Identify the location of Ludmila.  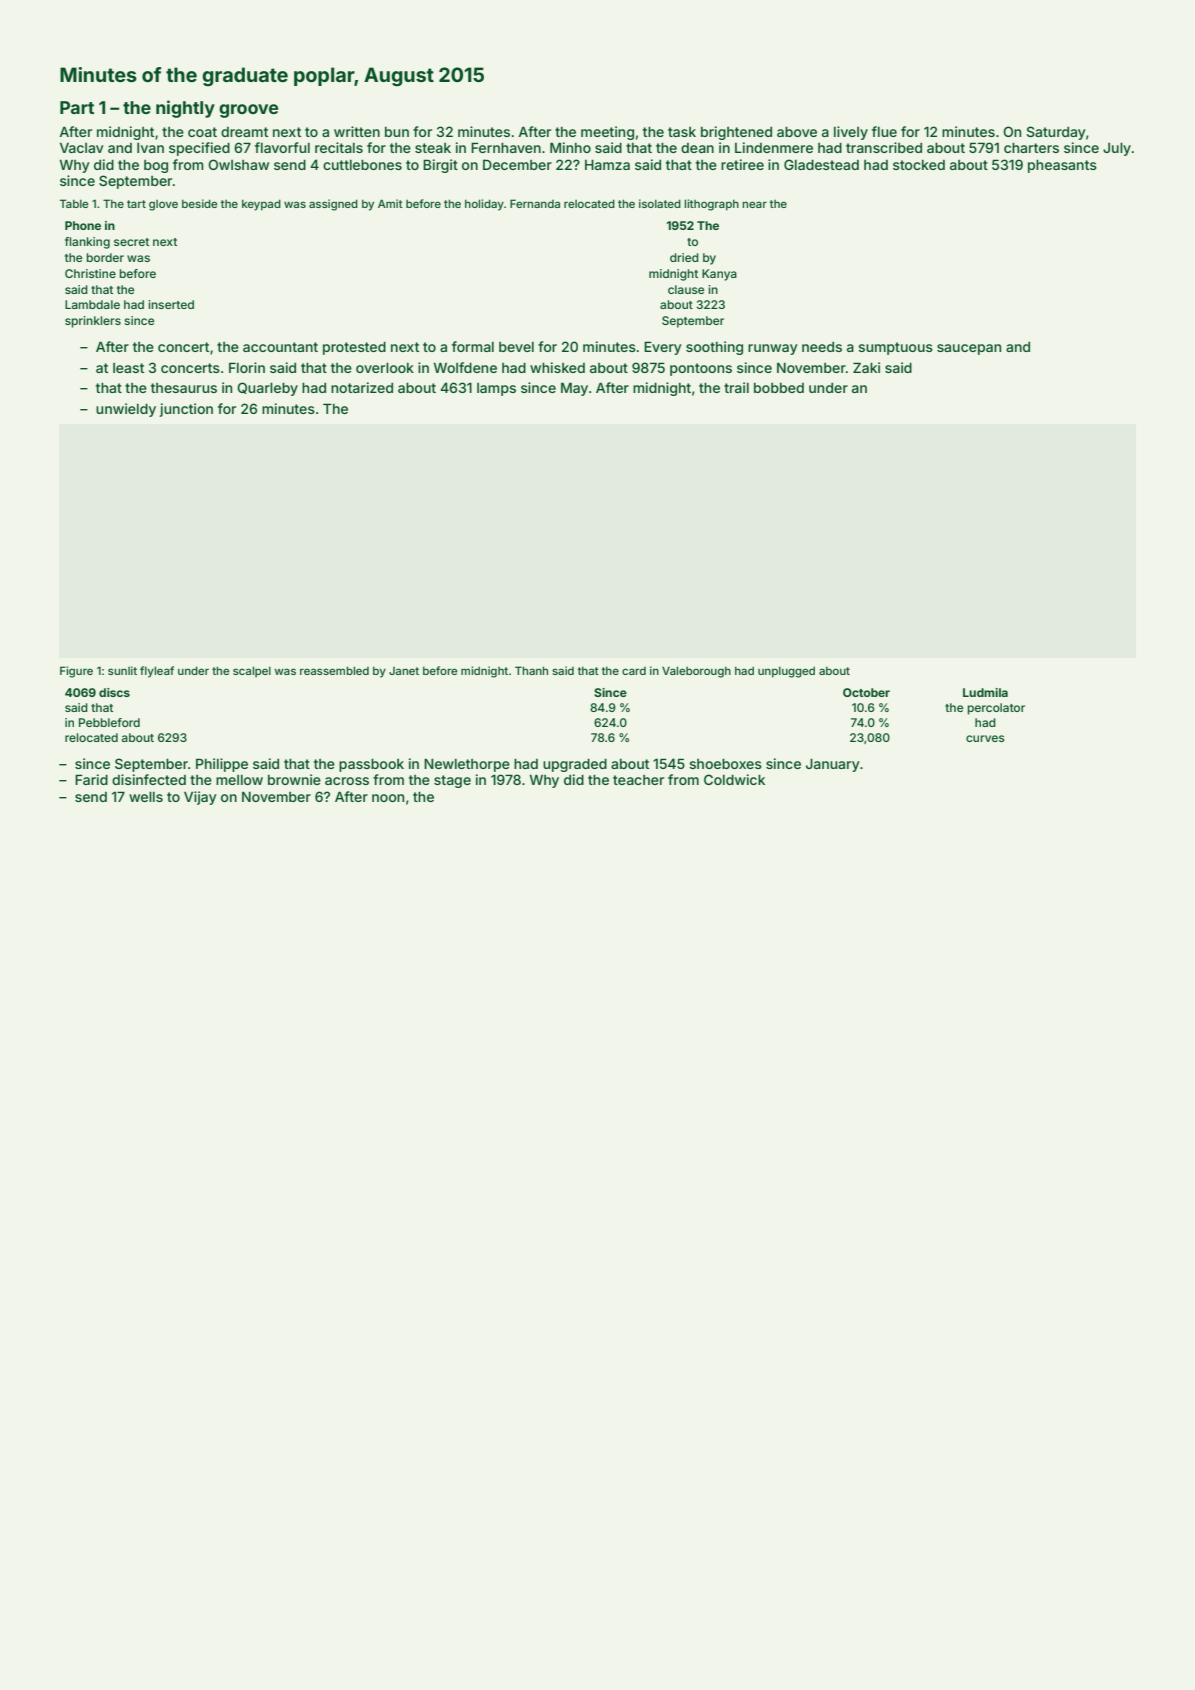
(985, 692).
